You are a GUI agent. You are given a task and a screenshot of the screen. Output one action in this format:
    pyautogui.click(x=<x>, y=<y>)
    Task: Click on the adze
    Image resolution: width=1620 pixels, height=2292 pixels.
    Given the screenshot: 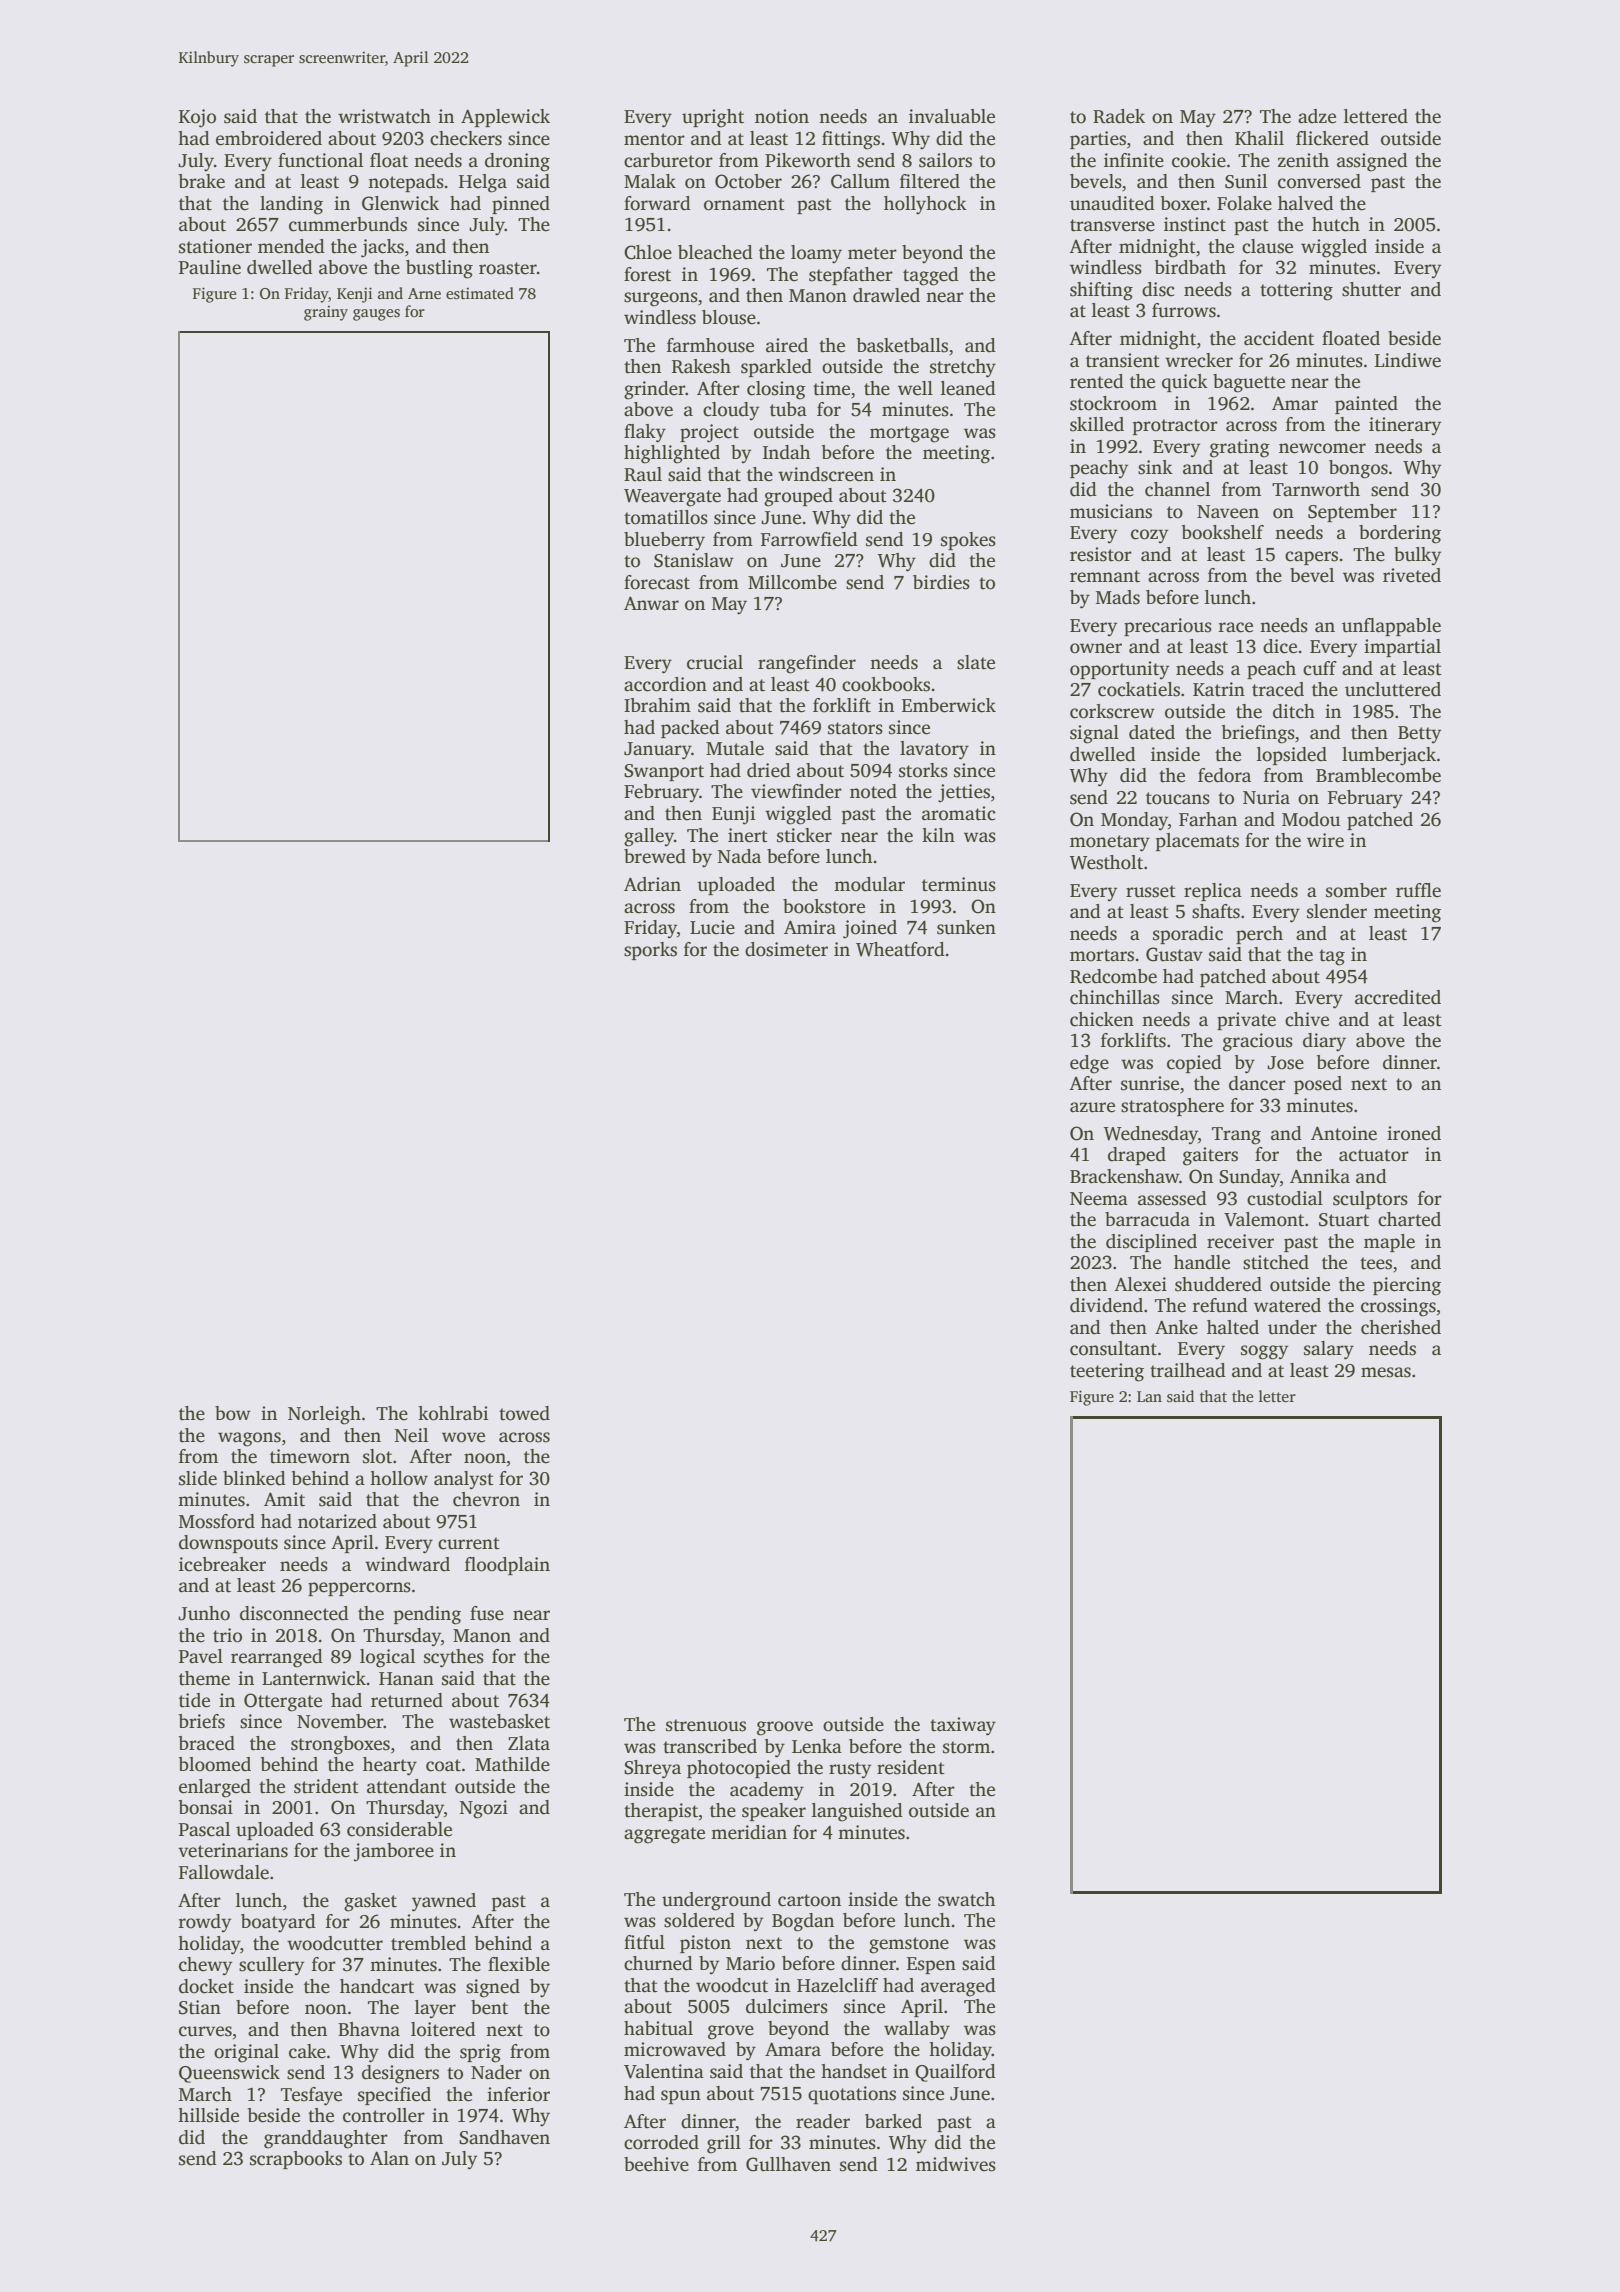 What is the action you would take?
    pyautogui.click(x=1317, y=116)
